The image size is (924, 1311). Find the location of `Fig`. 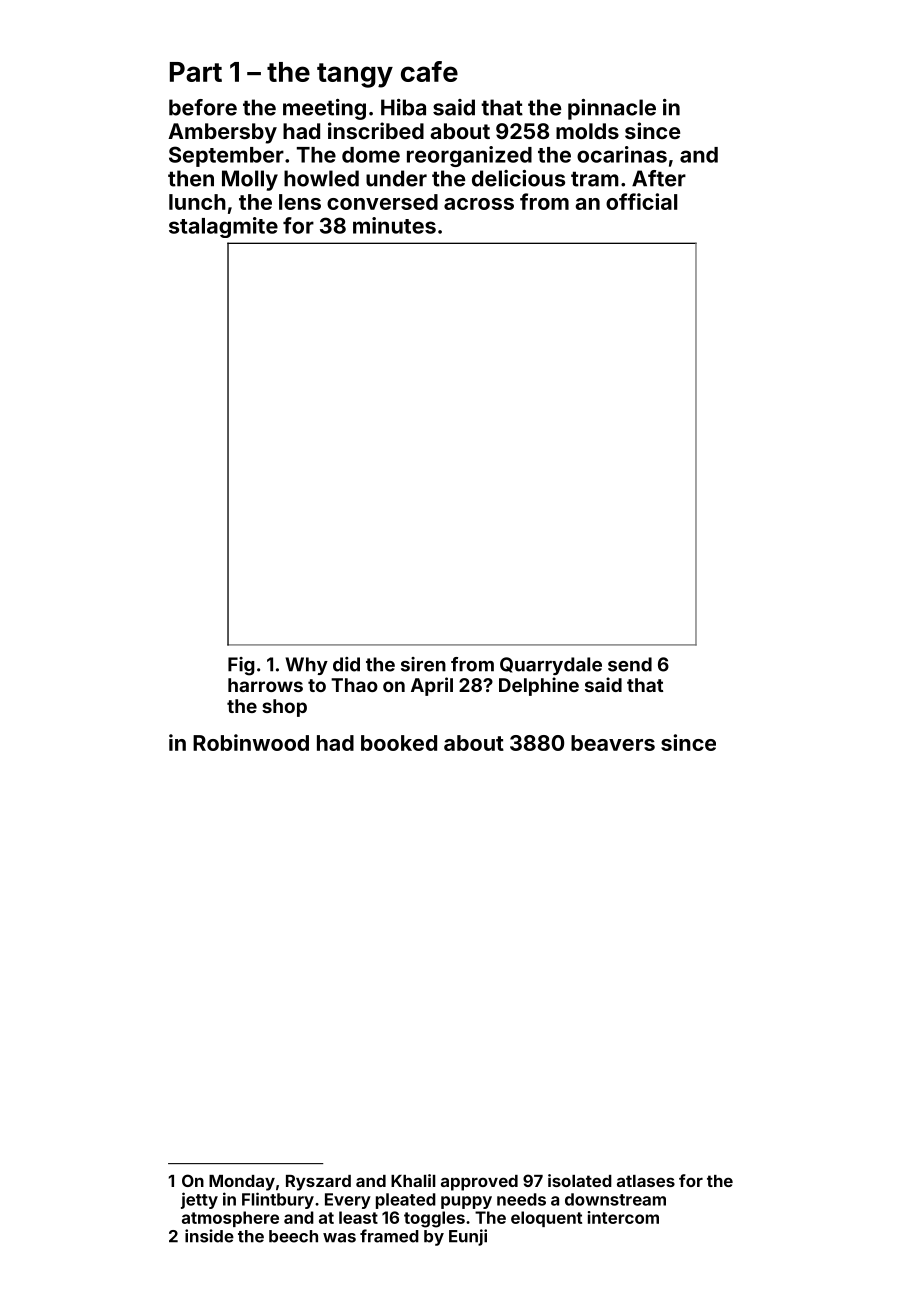

Fig is located at coordinates (241, 666).
